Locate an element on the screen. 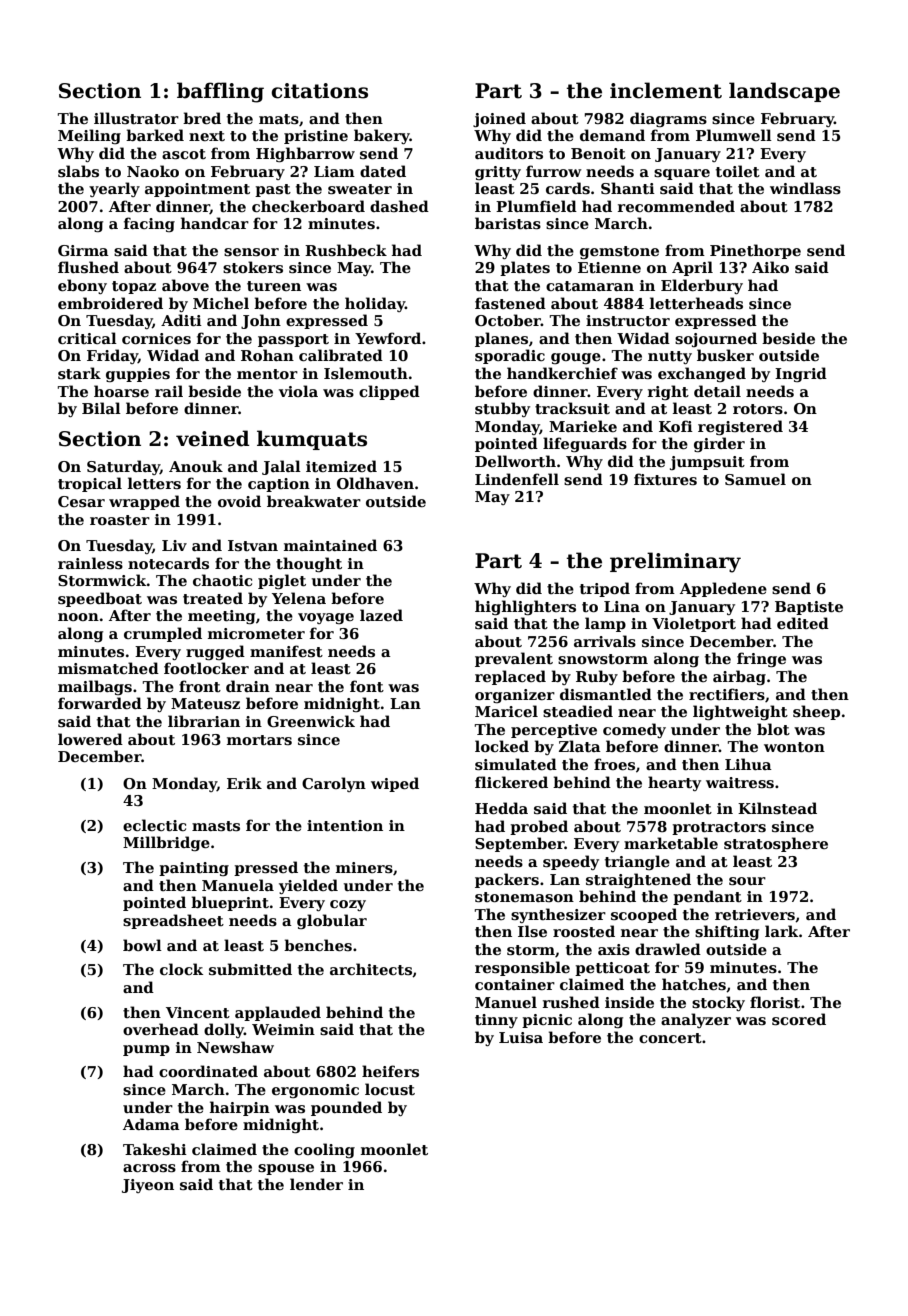  preliminary is located at coordinates (675, 562).
